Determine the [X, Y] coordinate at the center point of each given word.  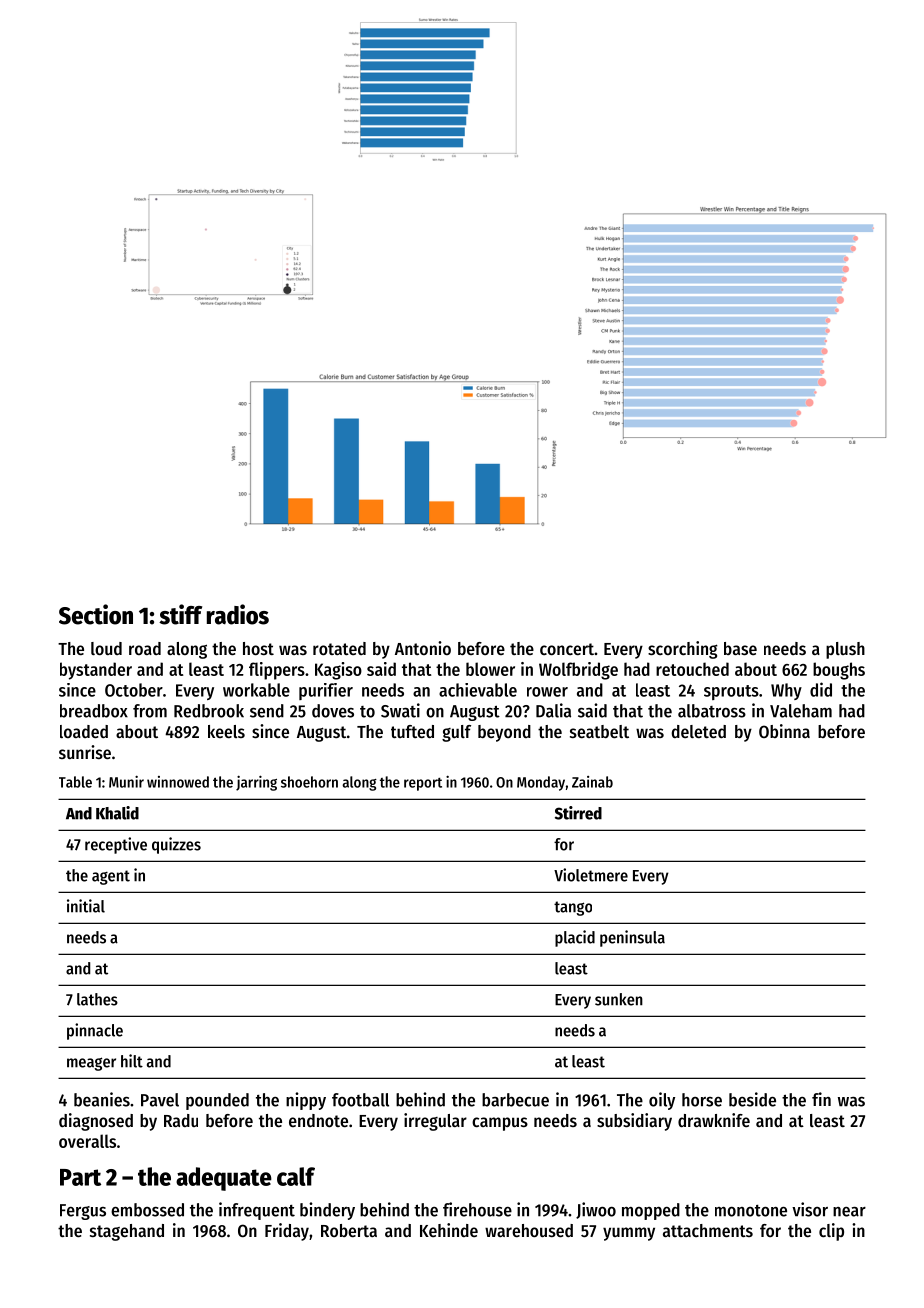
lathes [97, 999]
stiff [180, 614]
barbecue [515, 1100]
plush [845, 650]
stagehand [127, 1232]
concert [567, 649]
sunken [619, 999]
